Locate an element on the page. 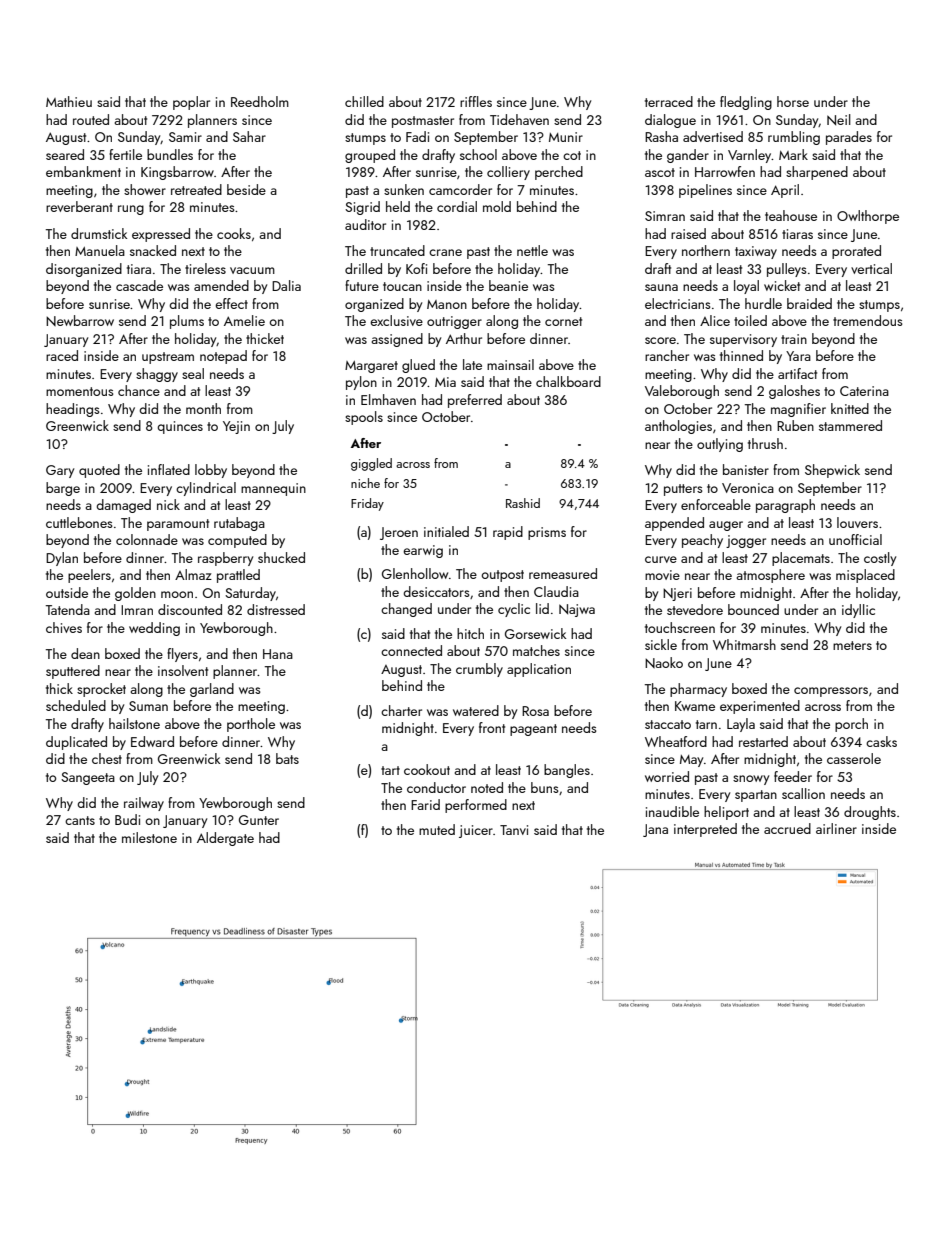 Image resolution: width=952 pixels, height=1233 pixels. school is located at coordinates (478, 154).
